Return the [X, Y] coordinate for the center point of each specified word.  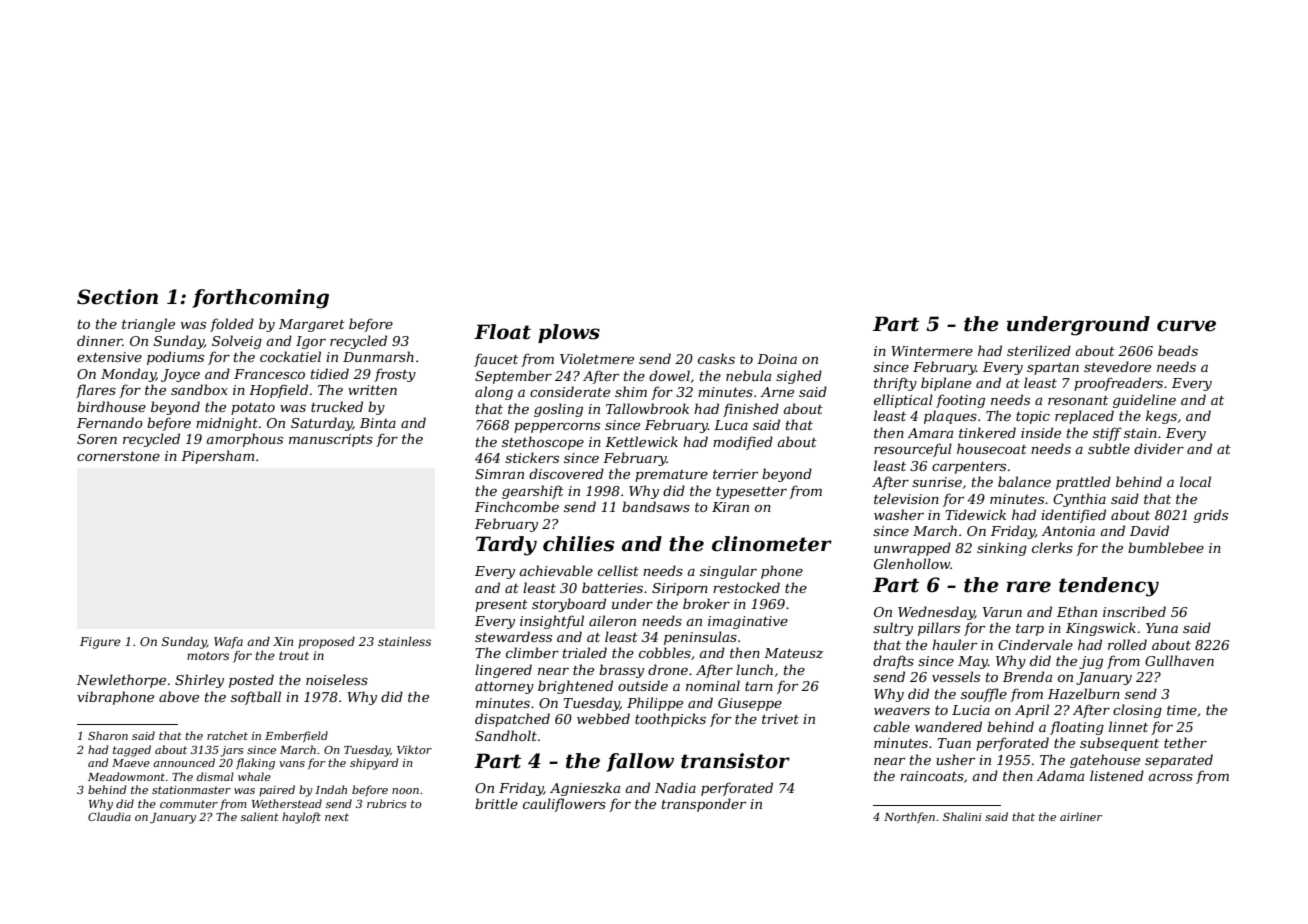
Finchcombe [517, 506]
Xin [283, 641]
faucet [496, 360]
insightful [552, 622]
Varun [1002, 612]
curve [1186, 326]
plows [569, 333]
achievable [556, 570]
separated [1179, 761]
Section [117, 297]
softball [256, 698]
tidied [330, 373]
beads [1178, 350]
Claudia [109, 816]
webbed [603, 718]
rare [1029, 587]
